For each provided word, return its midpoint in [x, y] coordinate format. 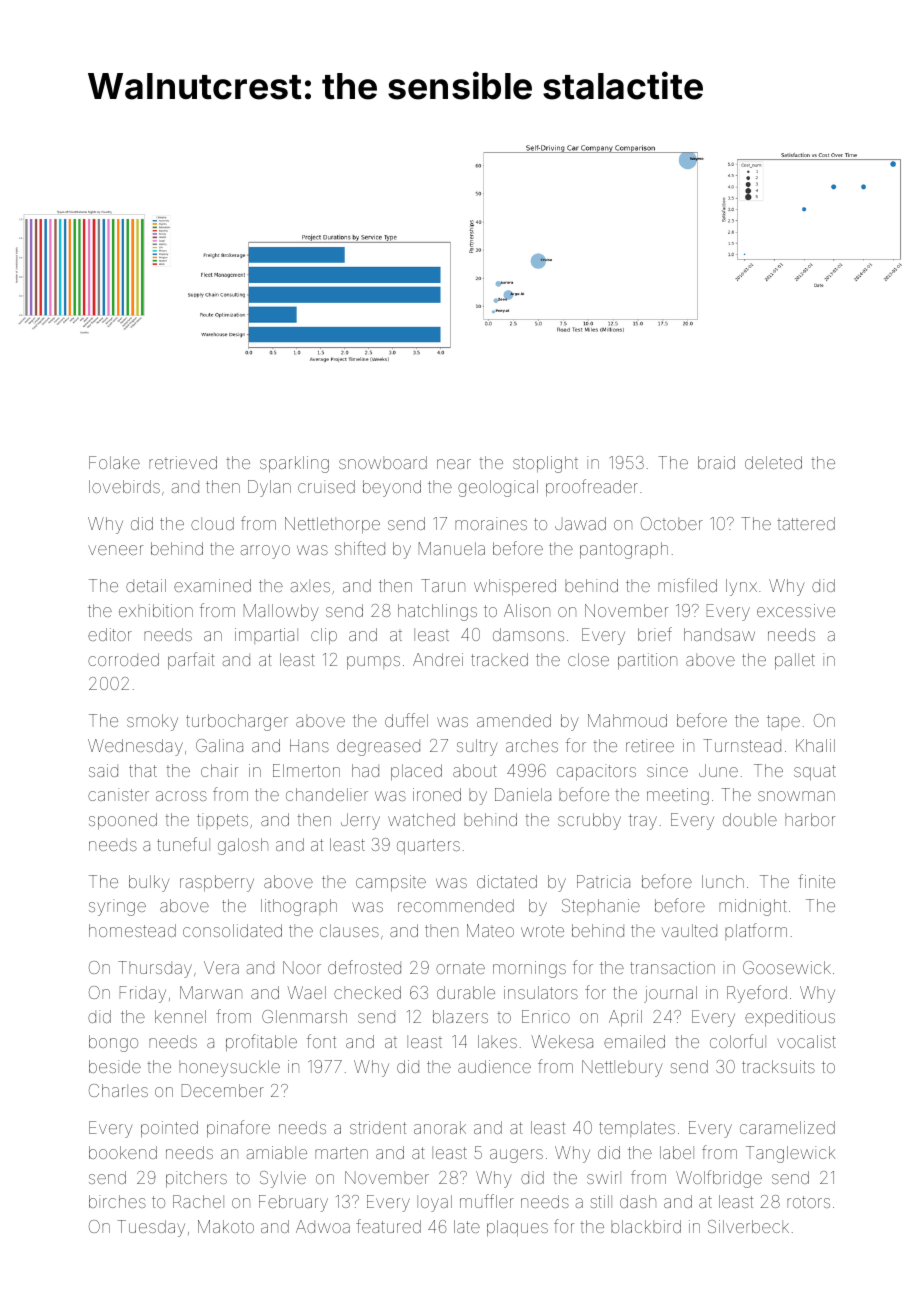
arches [532, 745]
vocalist [806, 1041]
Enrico [546, 1016]
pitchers [196, 1179]
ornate [460, 969]
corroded [123, 659]
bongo [113, 1043]
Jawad [580, 523]
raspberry [217, 883]
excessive [796, 610]
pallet [795, 661]
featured [388, 1226]
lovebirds [124, 486]
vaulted [689, 930]
